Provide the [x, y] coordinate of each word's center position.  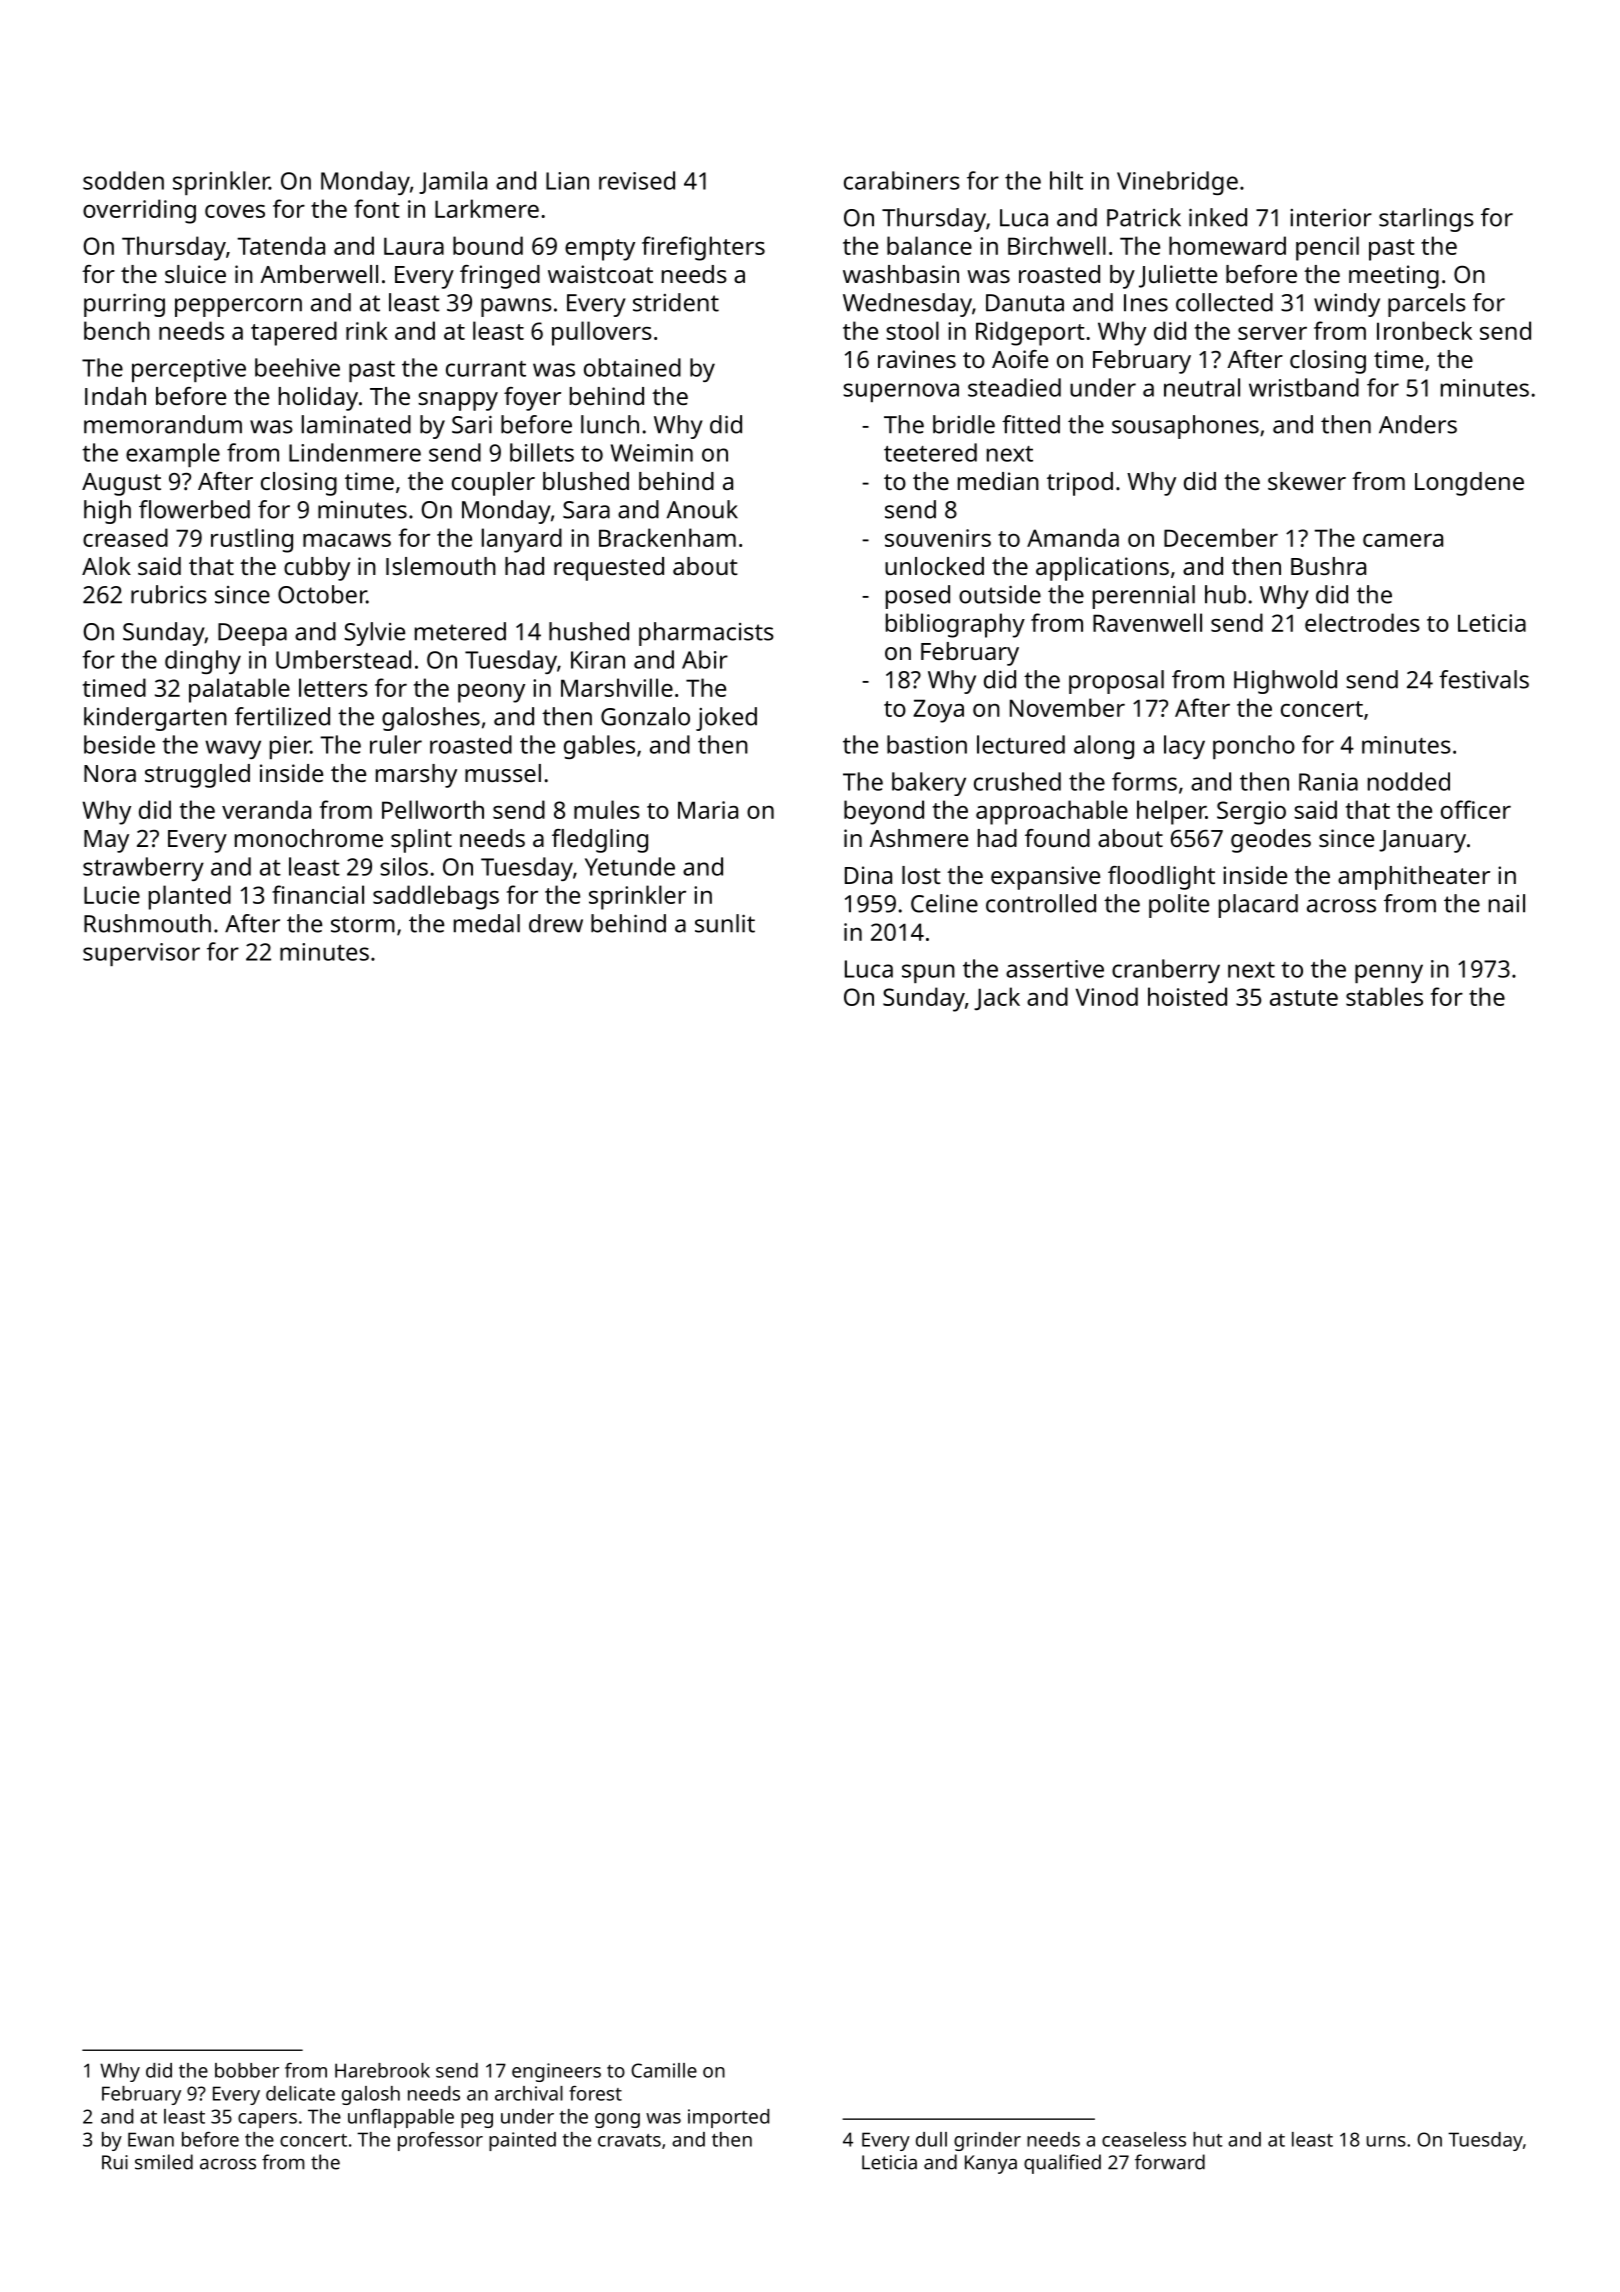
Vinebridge [1177, 183]
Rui [115, 2162]
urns [1386, 2141]
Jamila [453, 182]
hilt [1066, 180]
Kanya [991, 2164]
